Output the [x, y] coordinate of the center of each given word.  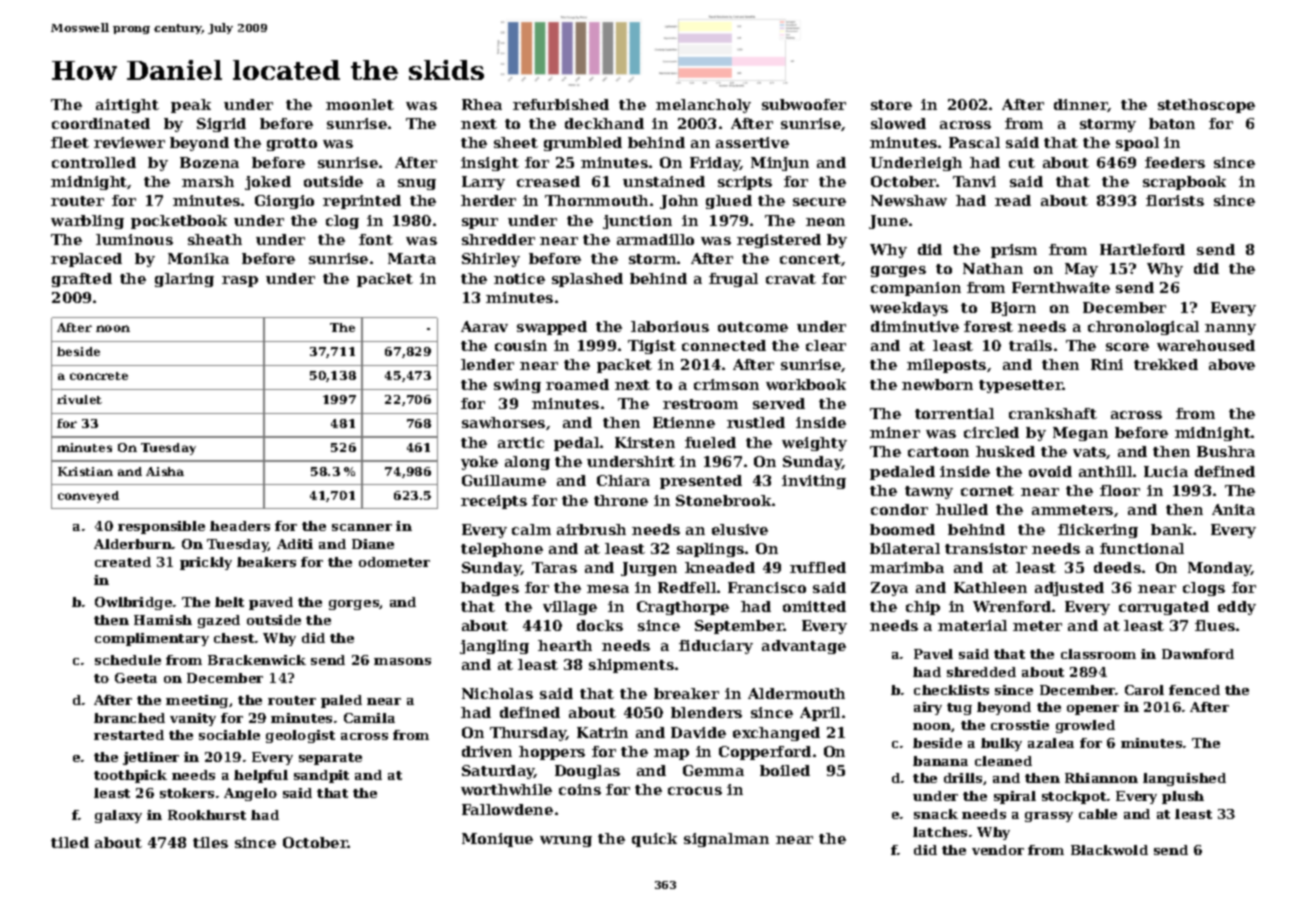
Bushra [1226, 451]
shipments [631, 666]
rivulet [79, 399]
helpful [261, 776]
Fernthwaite [1061, 287]
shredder [498, 239]
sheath [215, 239]
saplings [710, 550]
